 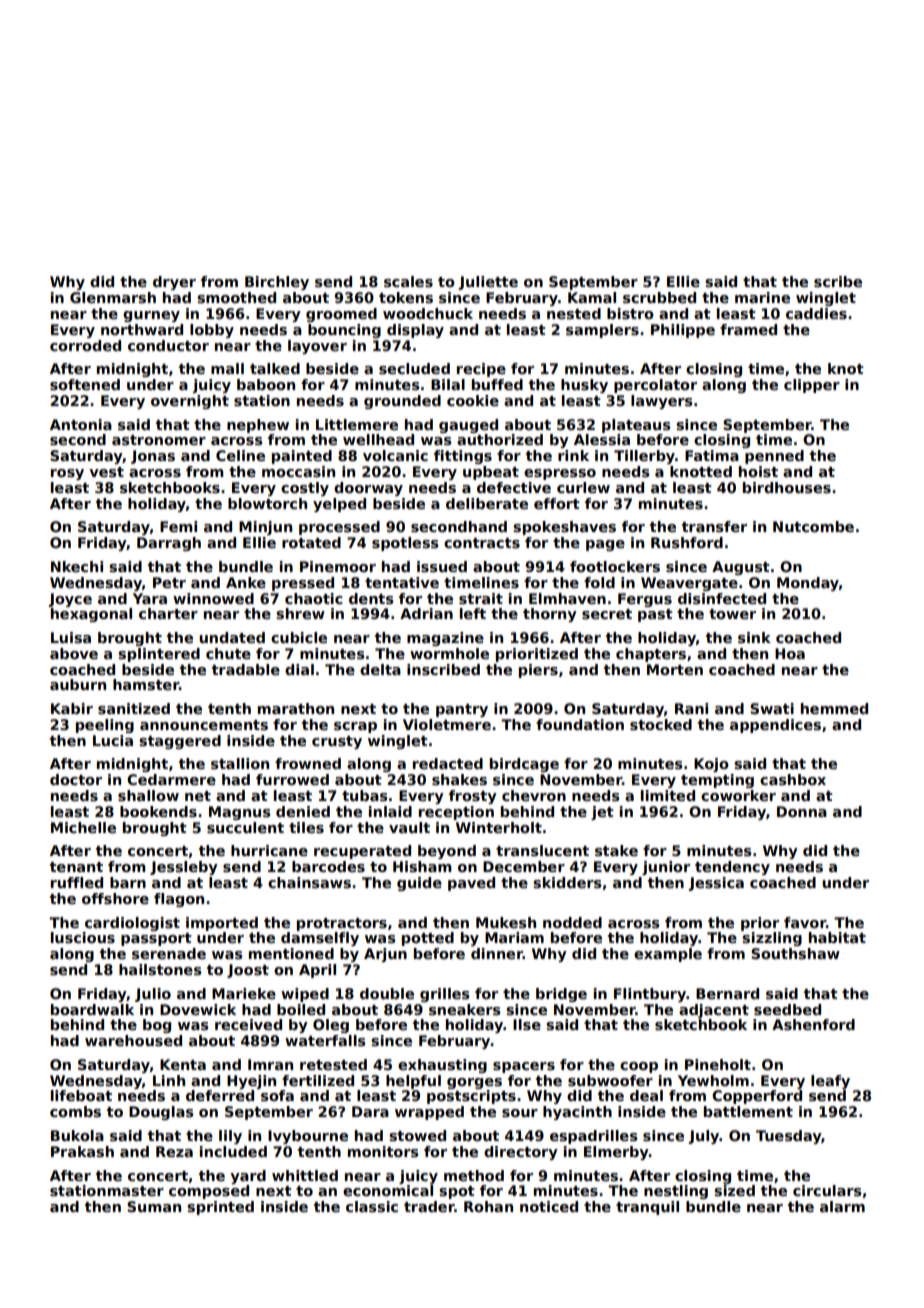 I want to click on dents, so click(x=371, y=598).
